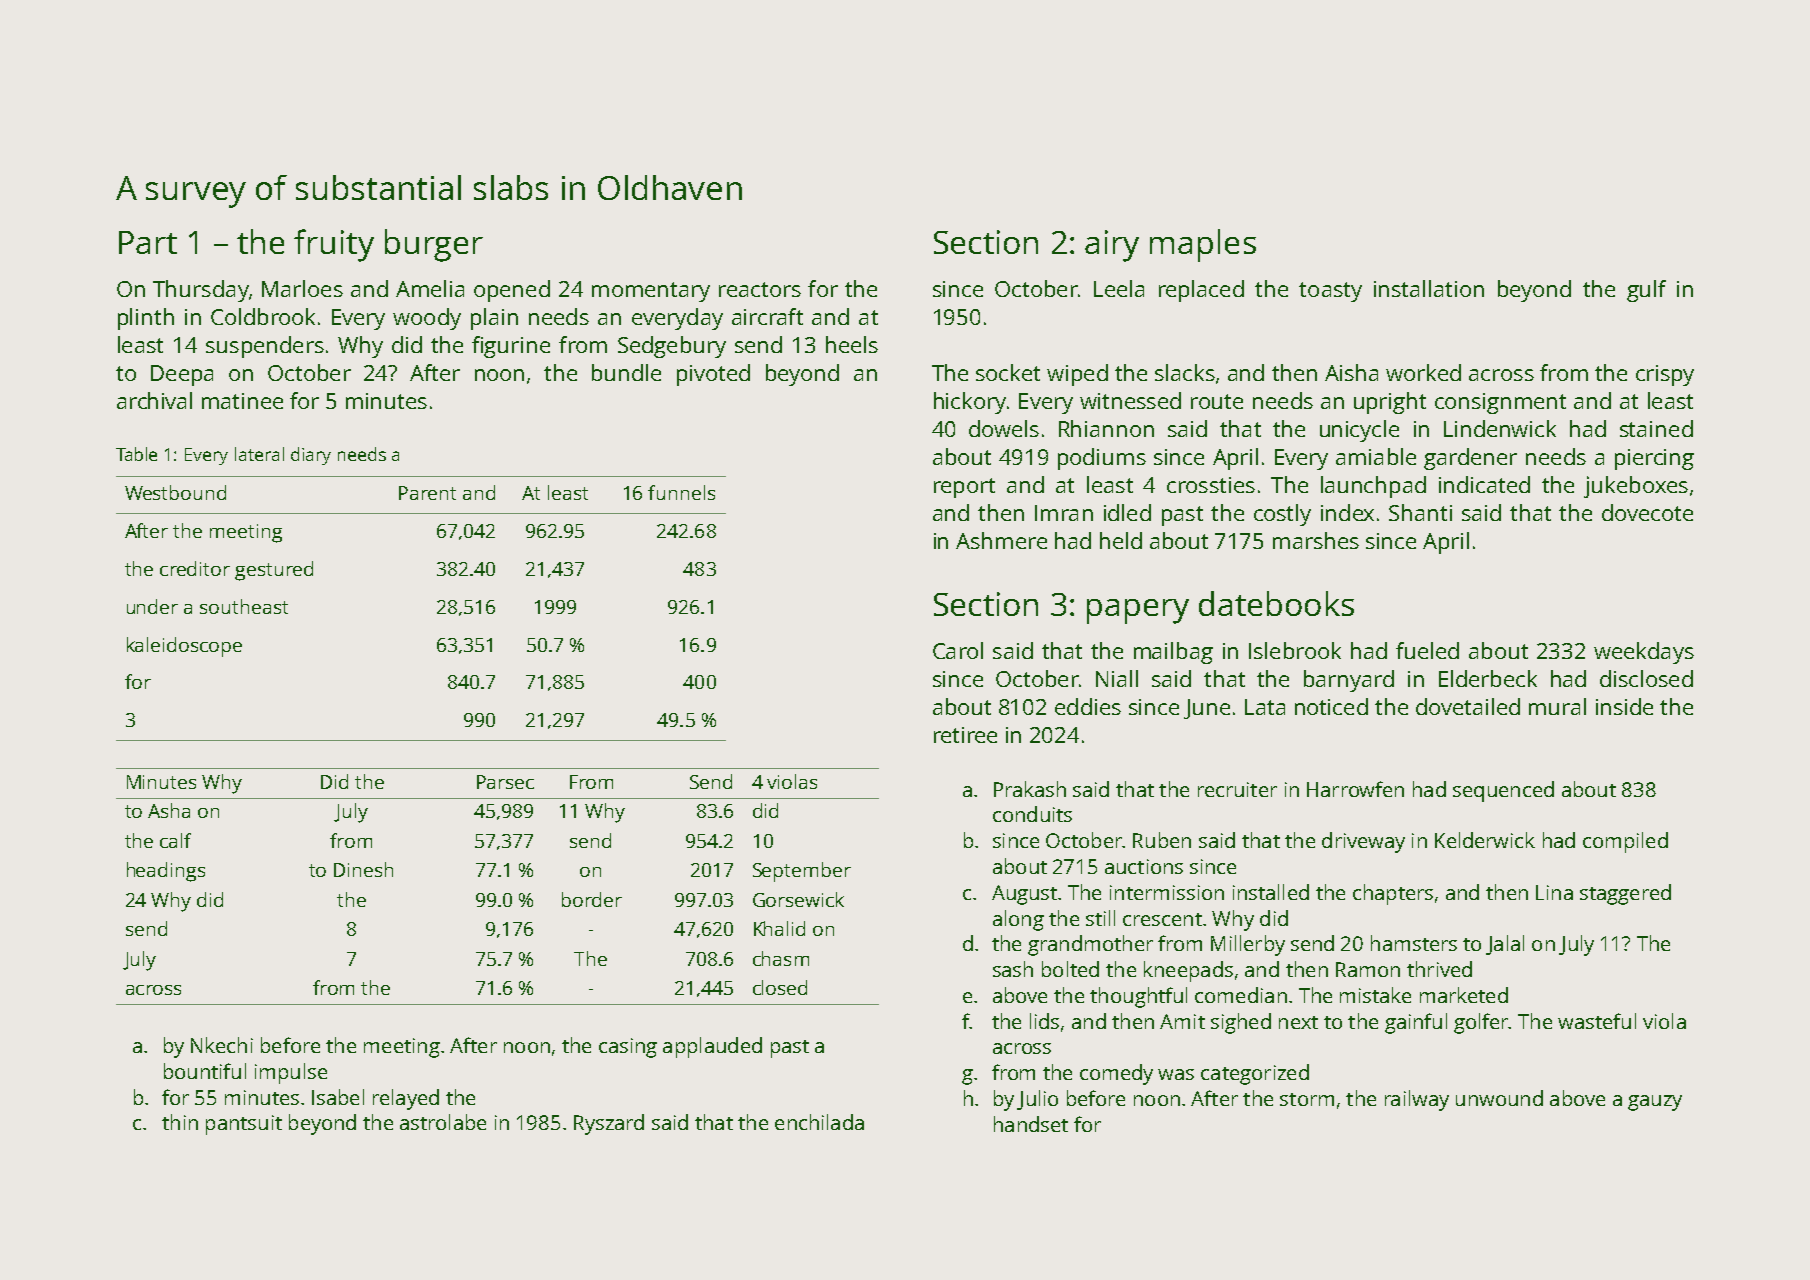 This screenshot has width=1810, height=1280. What do you see at coordinates (1429, 288) in the screenshot?
I see `installation` at bounding box center [1429, 288].
